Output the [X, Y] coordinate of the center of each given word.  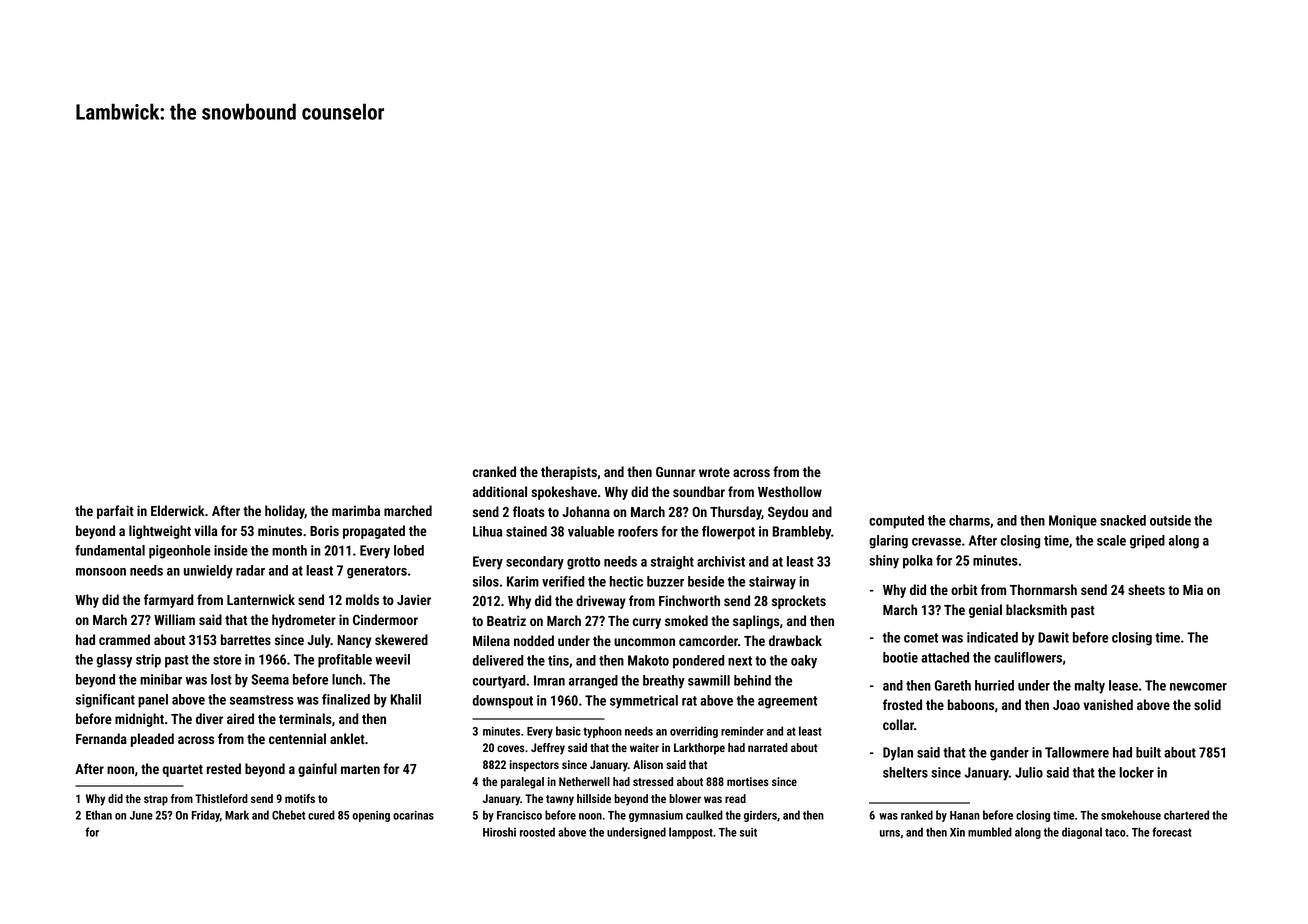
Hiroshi [499, 832]
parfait [115, 512]
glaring [888, 542]
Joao [1066, 705]
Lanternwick [261, 599]
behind [752, 680]
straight [672, 563]
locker [1136, 772]
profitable [345, 661]
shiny [884, 562]
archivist [721, 561]
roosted [537, 832]
